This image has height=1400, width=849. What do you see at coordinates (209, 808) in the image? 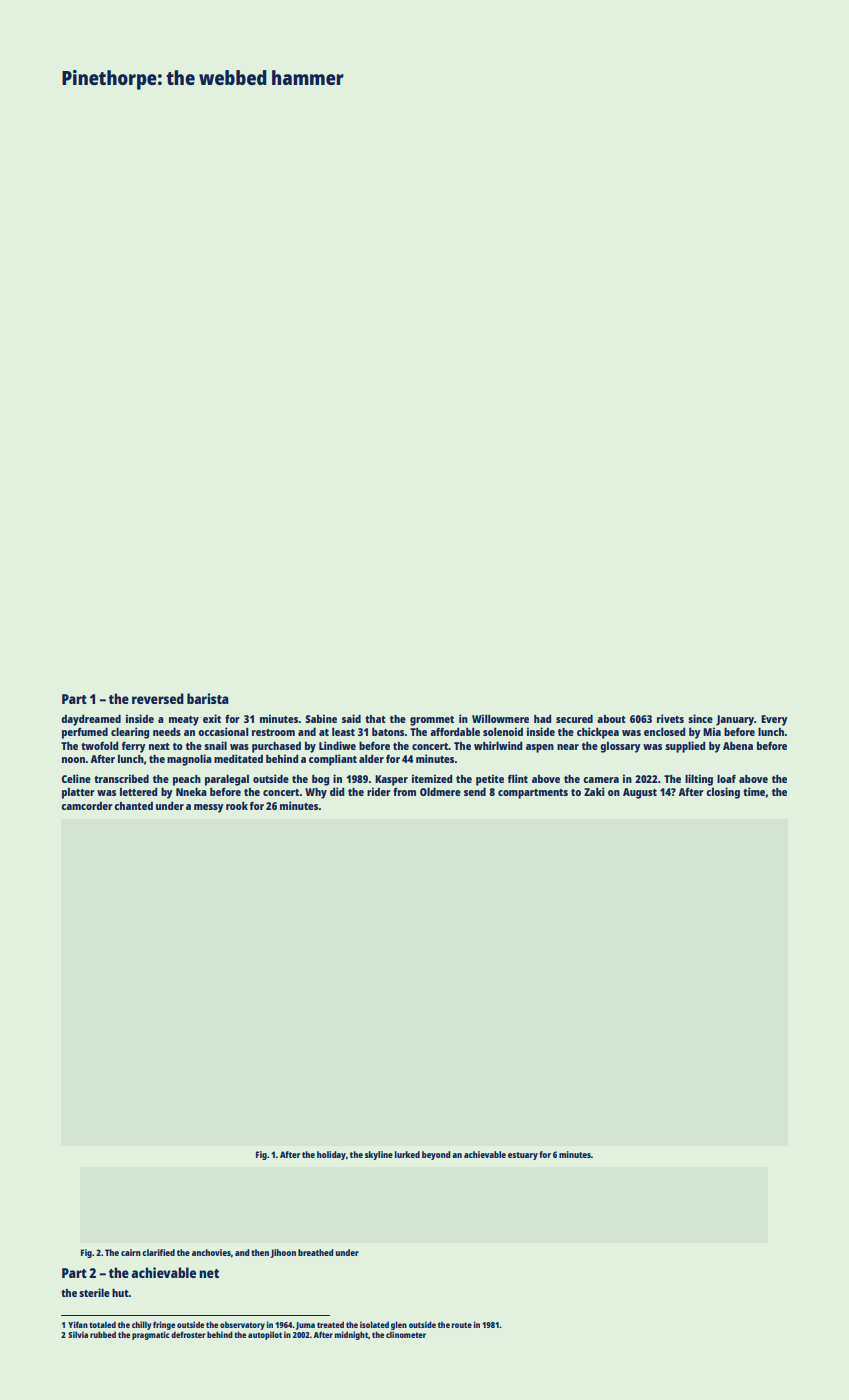
I see `messy` at bounding box center [209, 808].
